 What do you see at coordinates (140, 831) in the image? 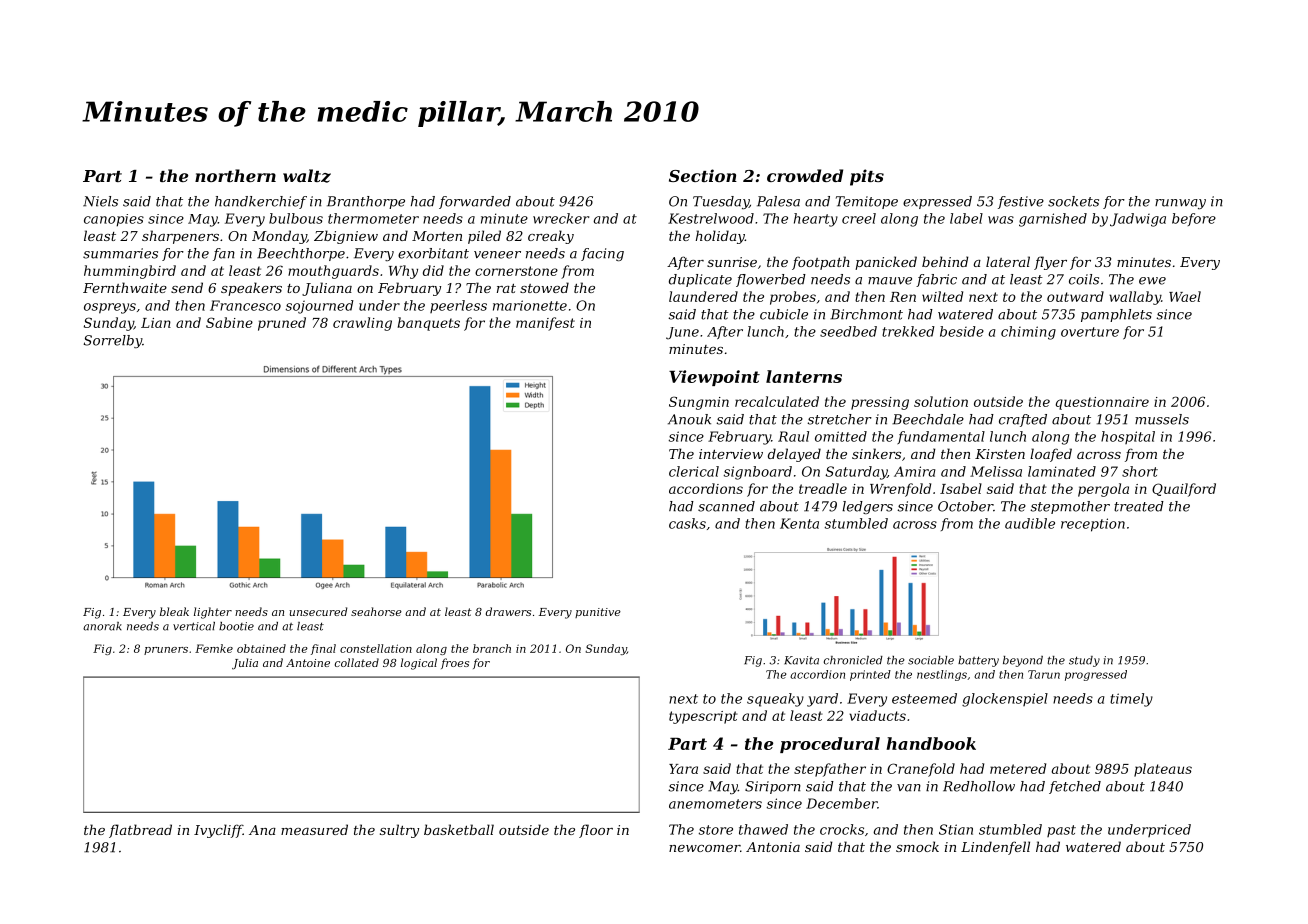
I see `flatbread` at bounding box center [140, 831].
